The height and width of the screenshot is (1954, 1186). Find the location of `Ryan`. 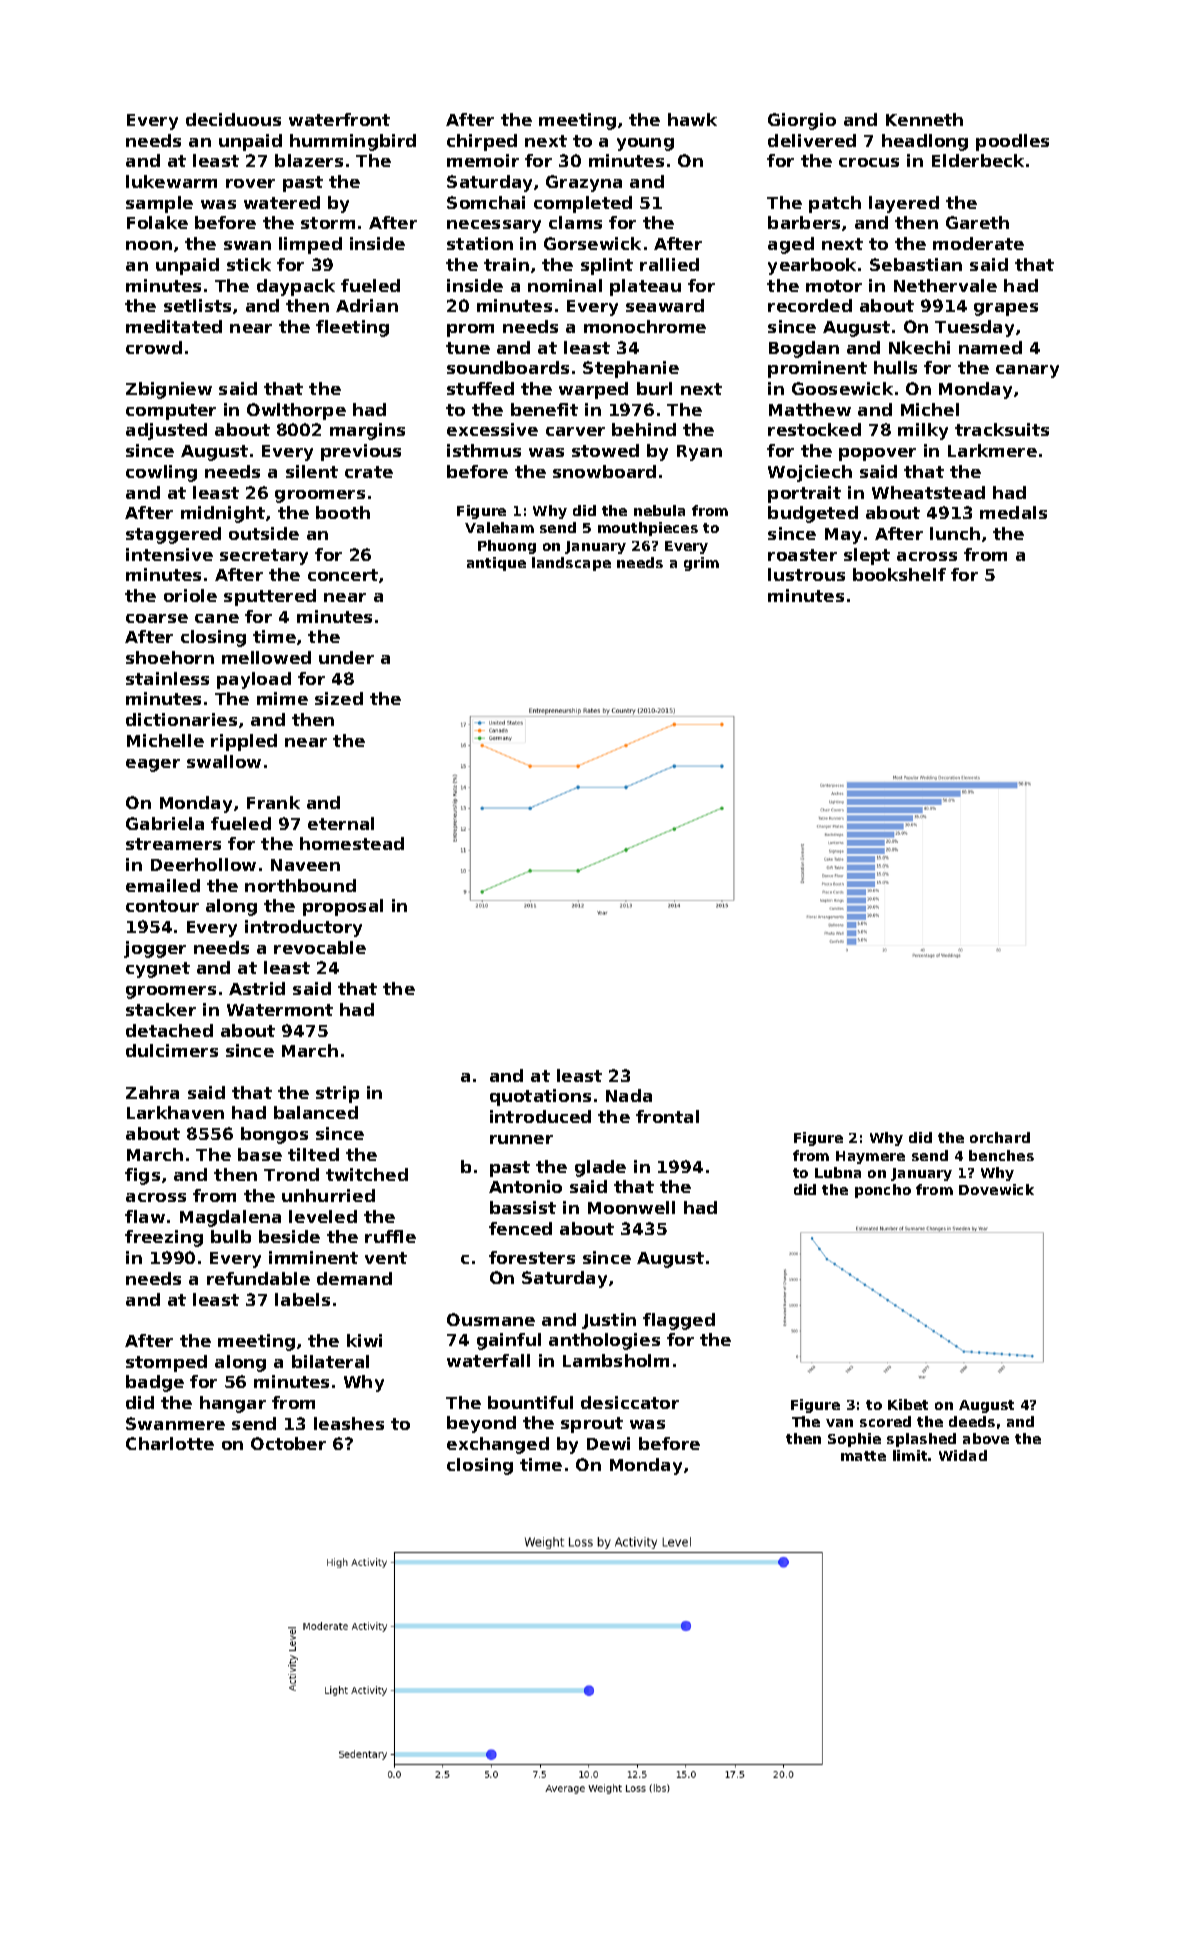

Ryan is located at coordinates (699, 453).
